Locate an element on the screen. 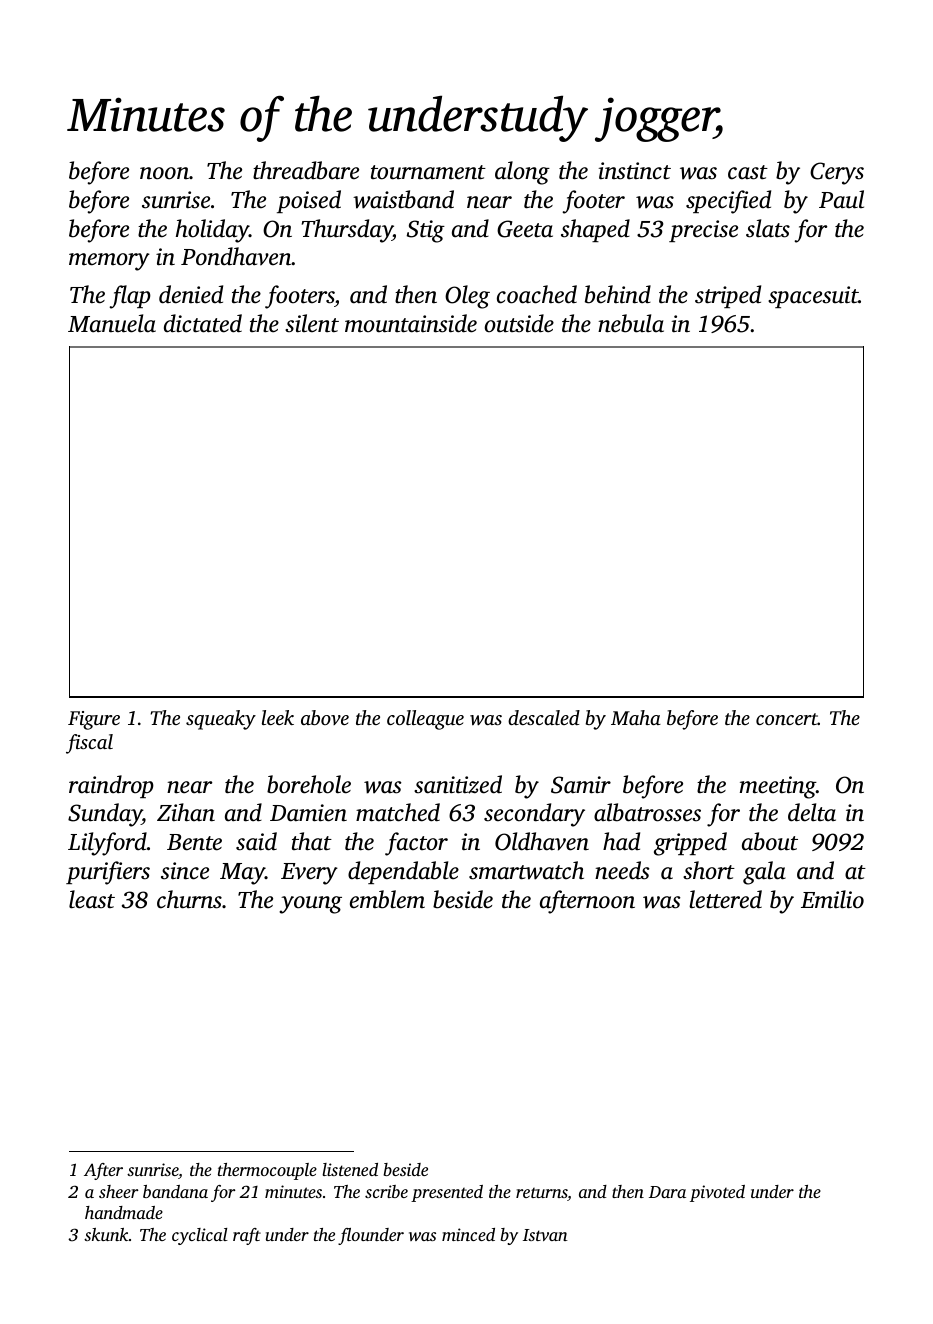  Thursday is located at coordinates (347, 231).
